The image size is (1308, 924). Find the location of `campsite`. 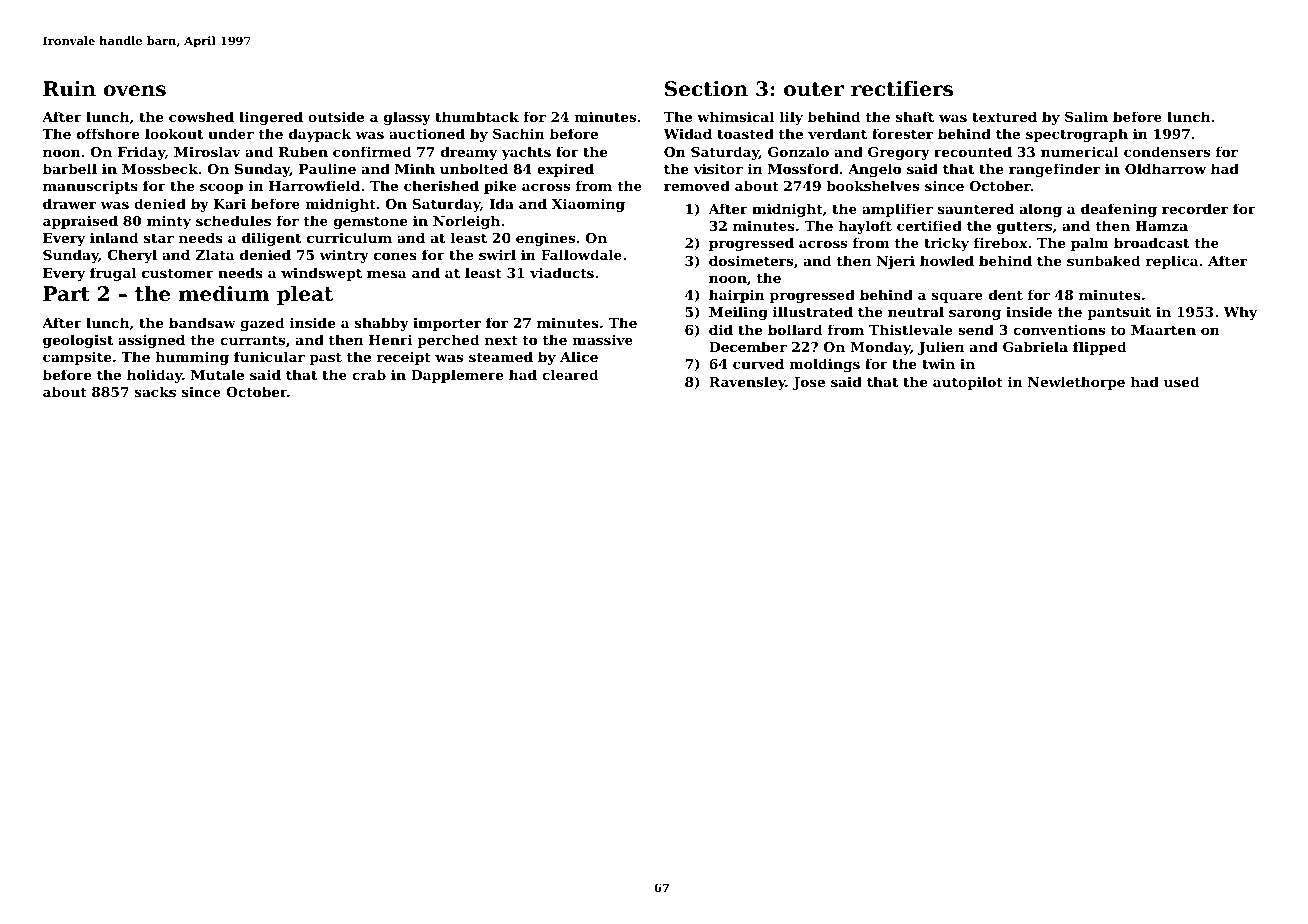

campsite is located at coordinates (77, 358).
